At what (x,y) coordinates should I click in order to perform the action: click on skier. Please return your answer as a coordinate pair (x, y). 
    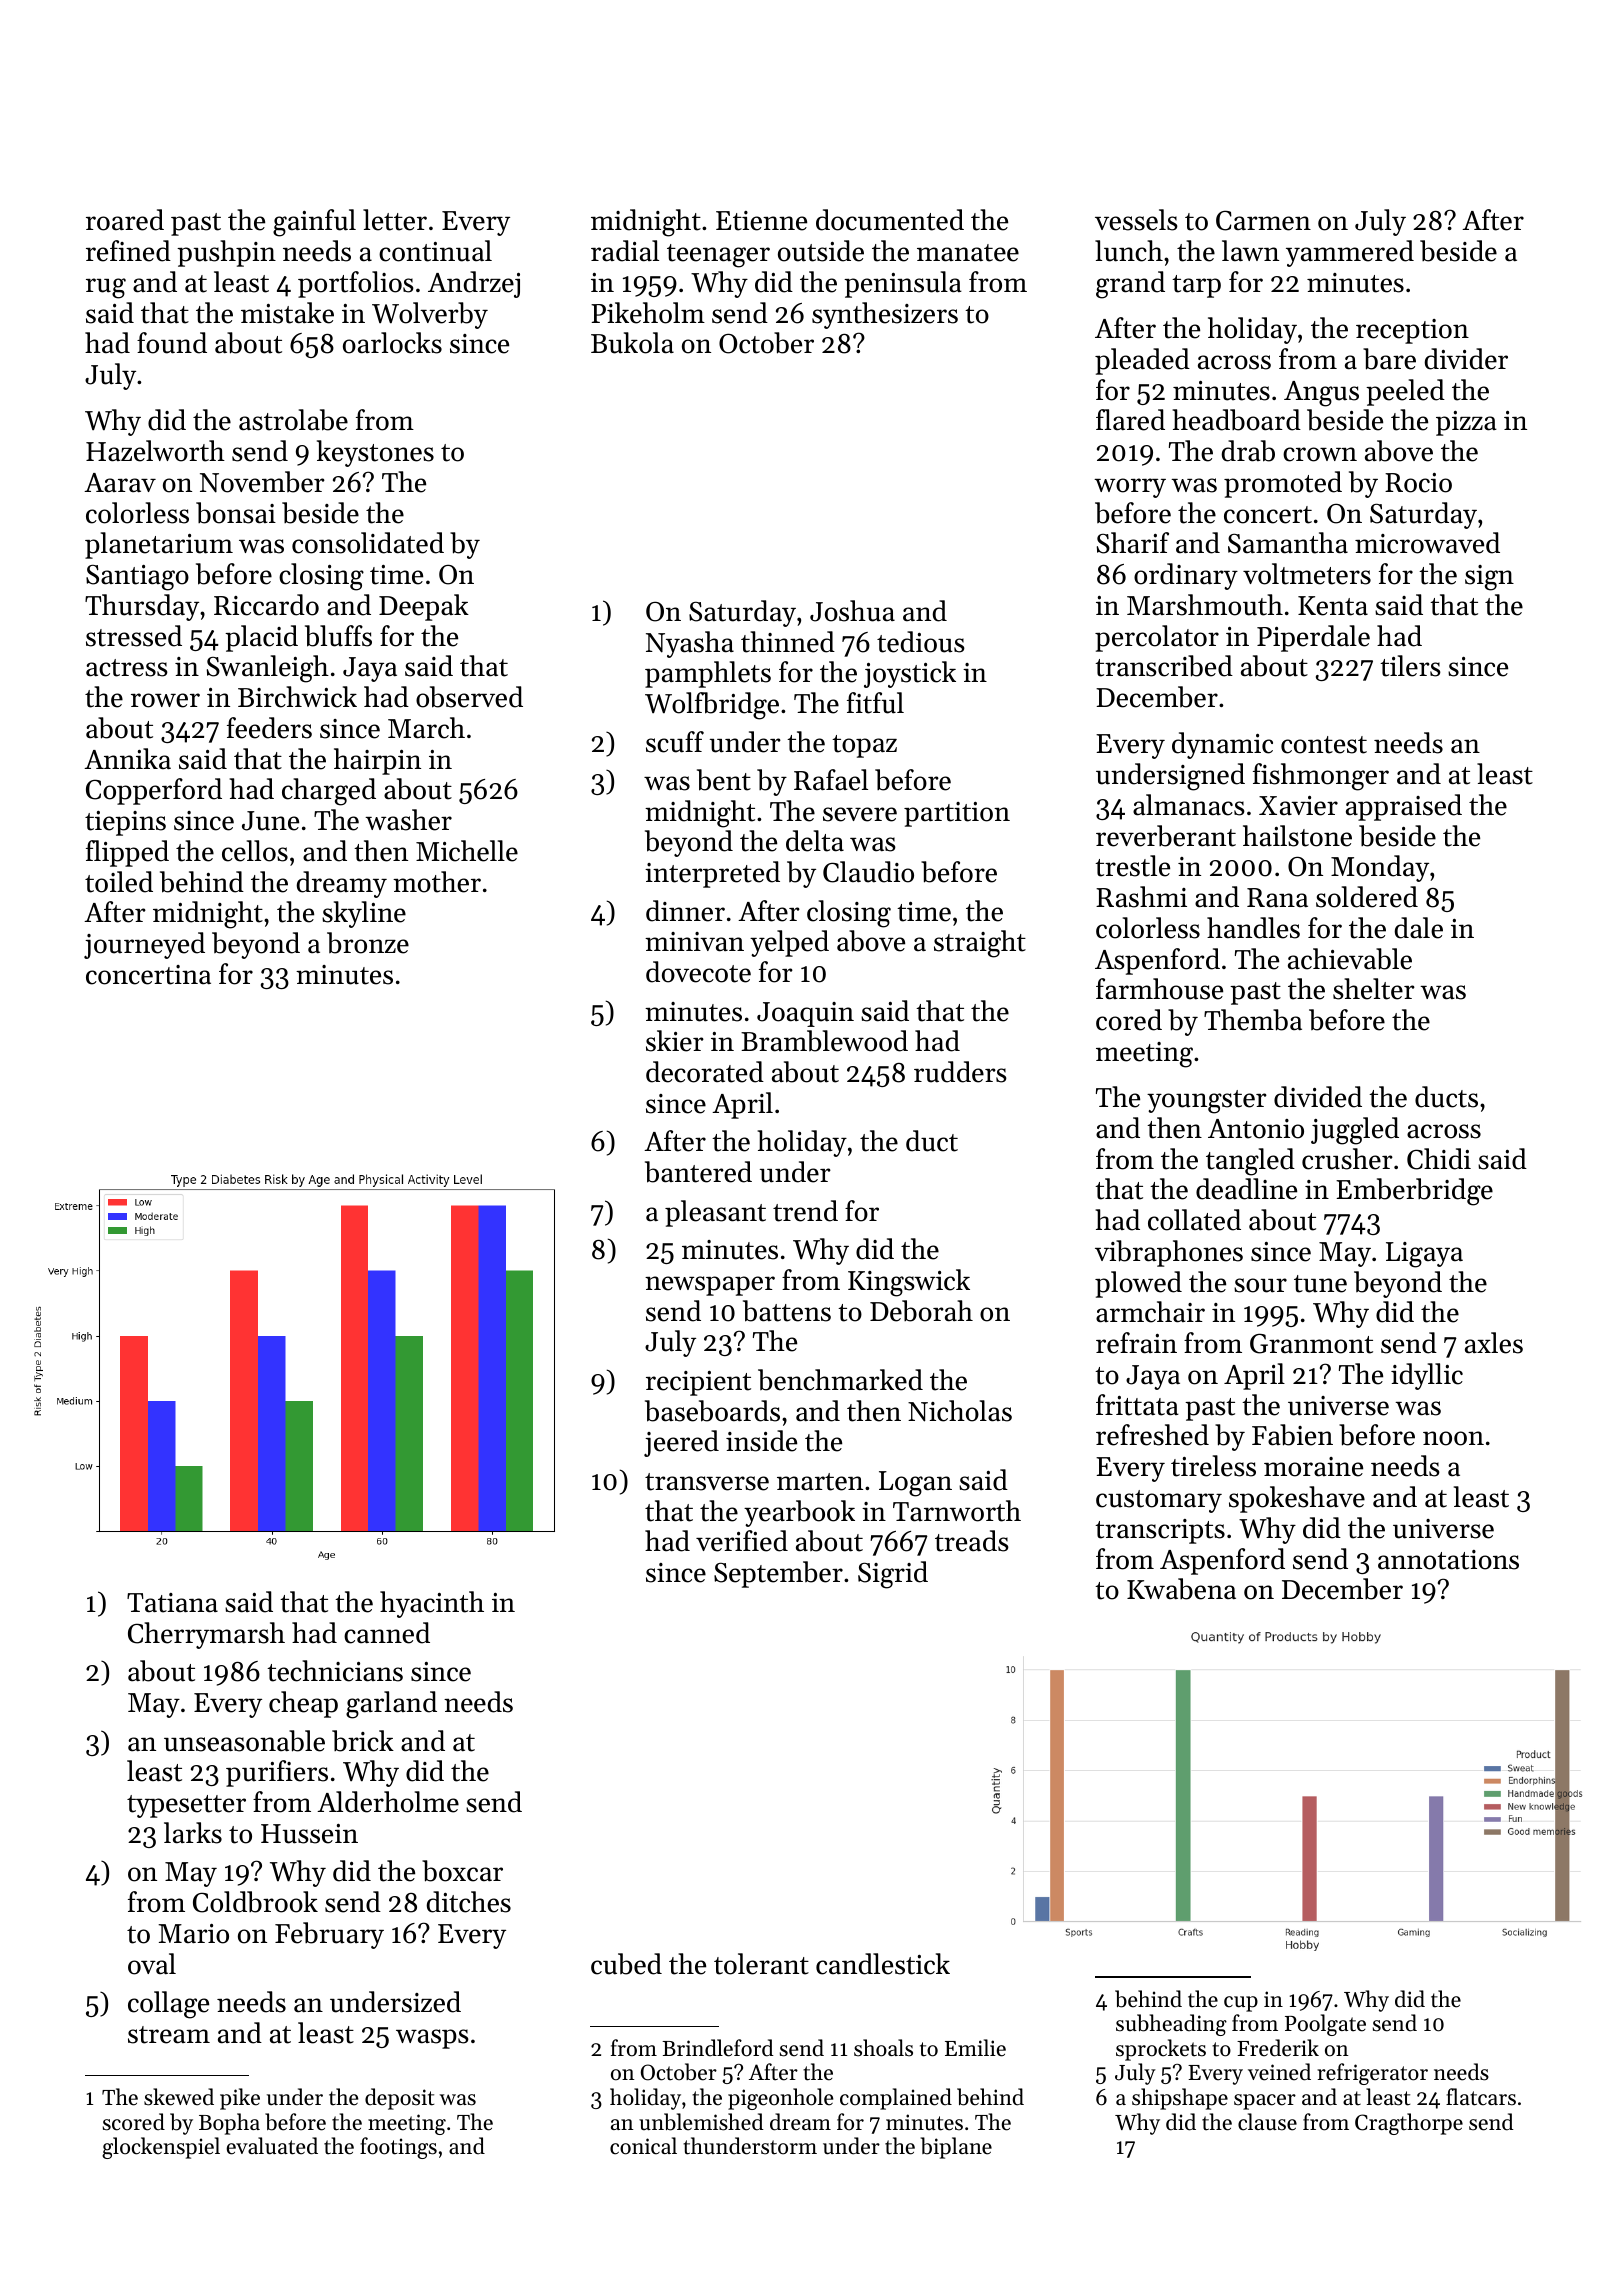
    Looking at the image, I should click on (675, 1041).
